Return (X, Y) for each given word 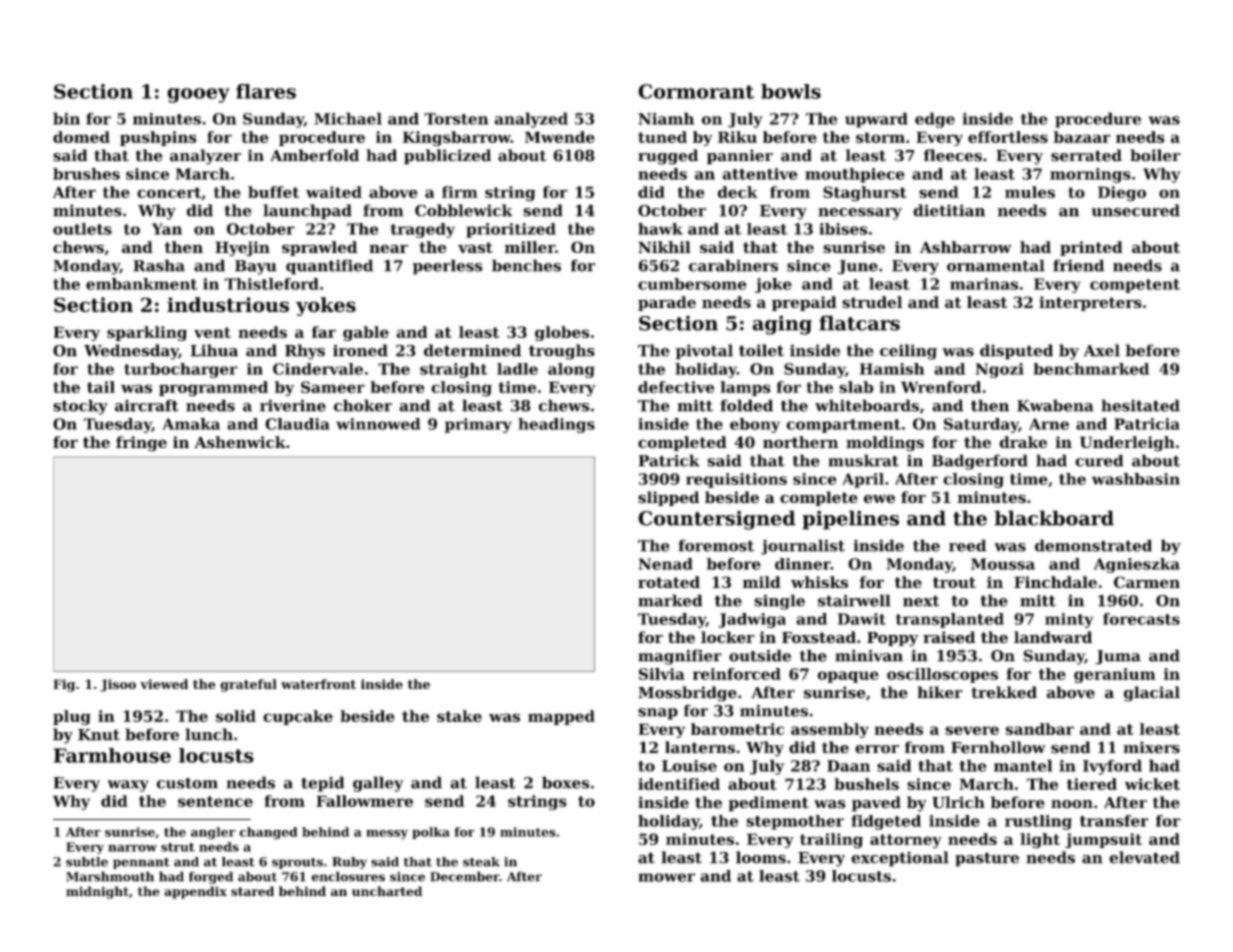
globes (562, 333)
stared (252, 891)
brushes (86, 174)
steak (481, 862)
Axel (1102, 350)
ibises (843, 229)
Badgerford (980, 462)
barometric (737, 729)
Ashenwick (240, 442)
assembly (830, 730)
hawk (660, 229)
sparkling (147, 333)
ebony (755, 425)
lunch (209, 734)
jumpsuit (1103, 841)
